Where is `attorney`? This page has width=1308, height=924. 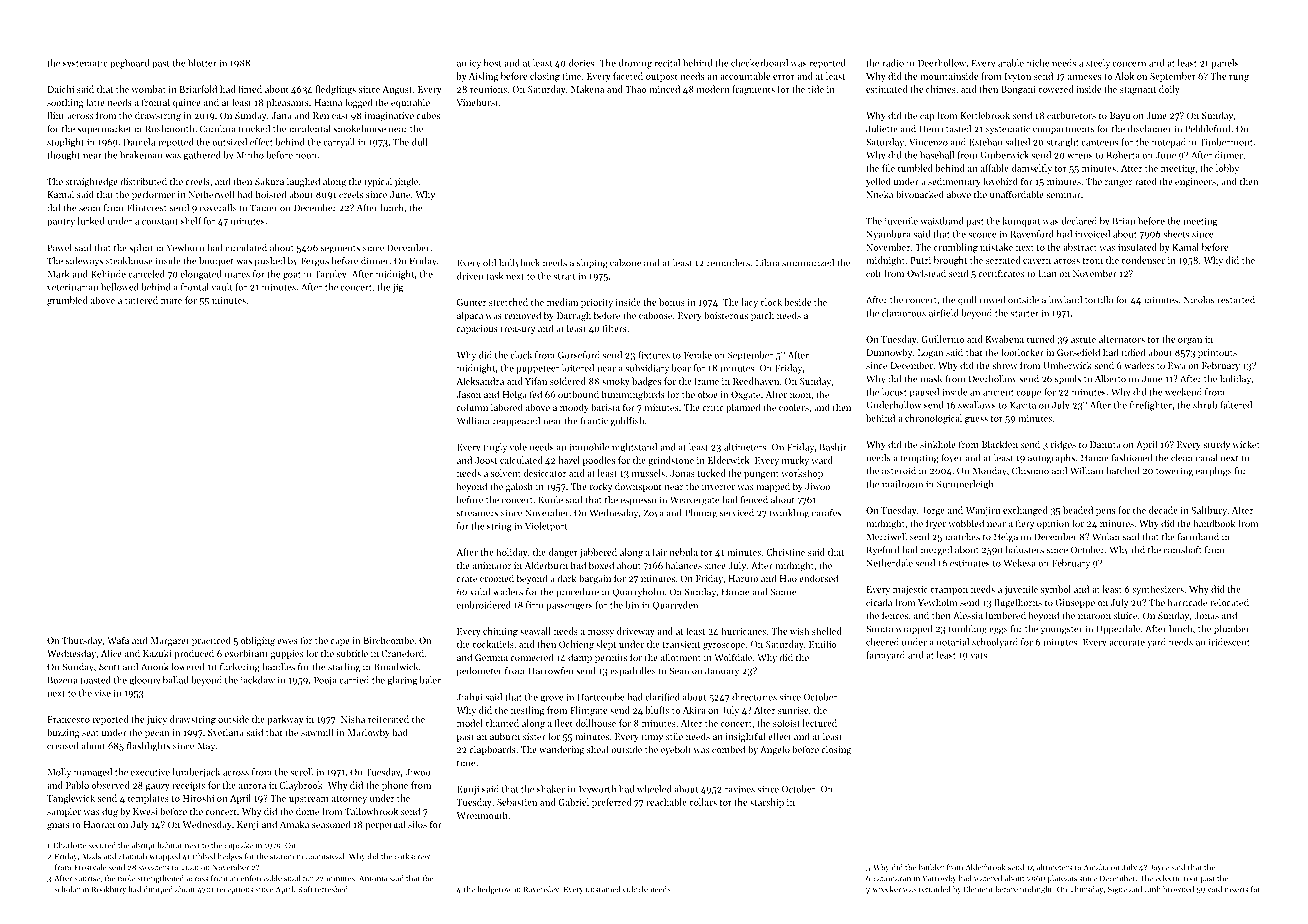
attorney is located at coordinates (349, 800).
